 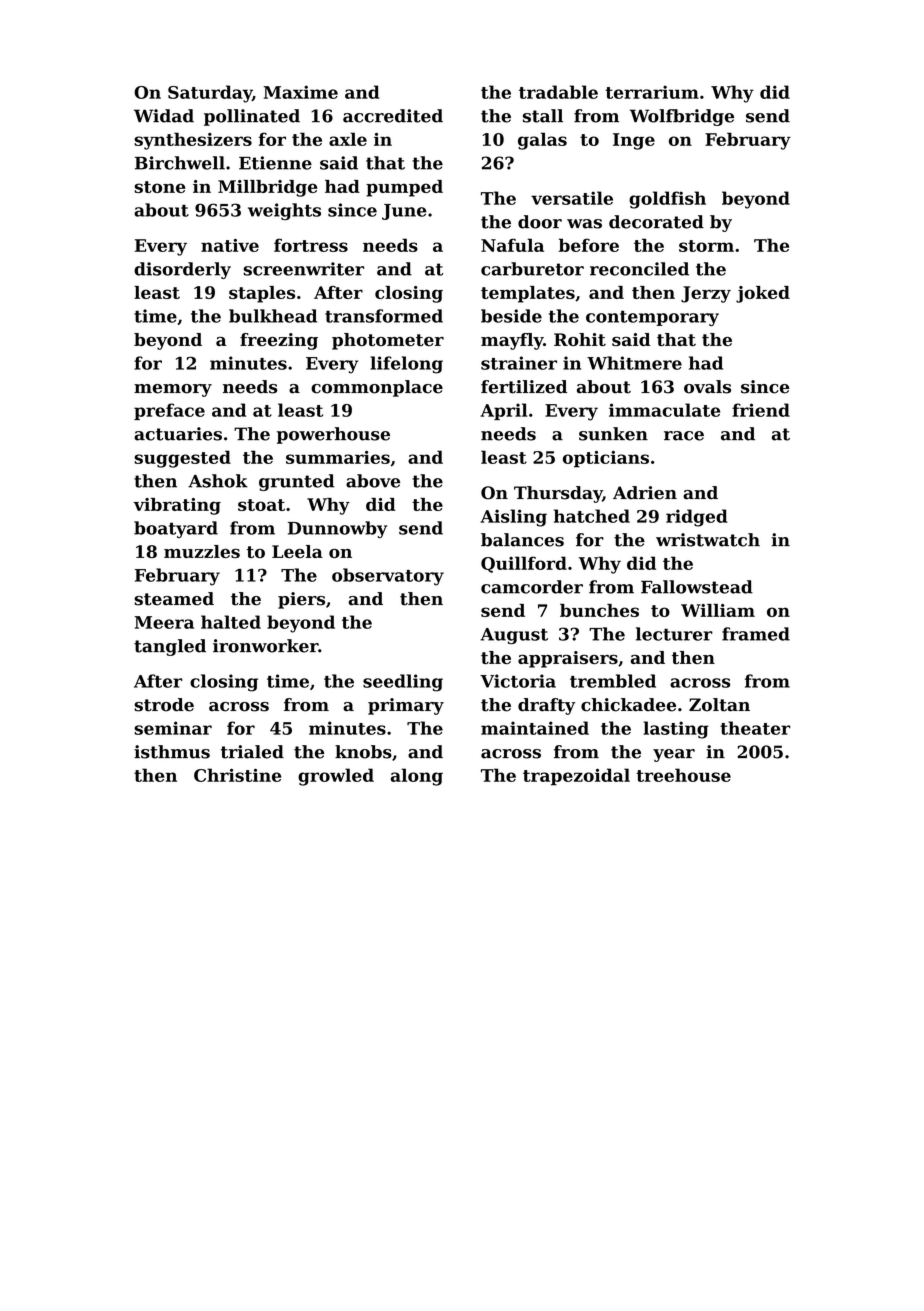 I want to click on strode, so click(x=164, y=705).
